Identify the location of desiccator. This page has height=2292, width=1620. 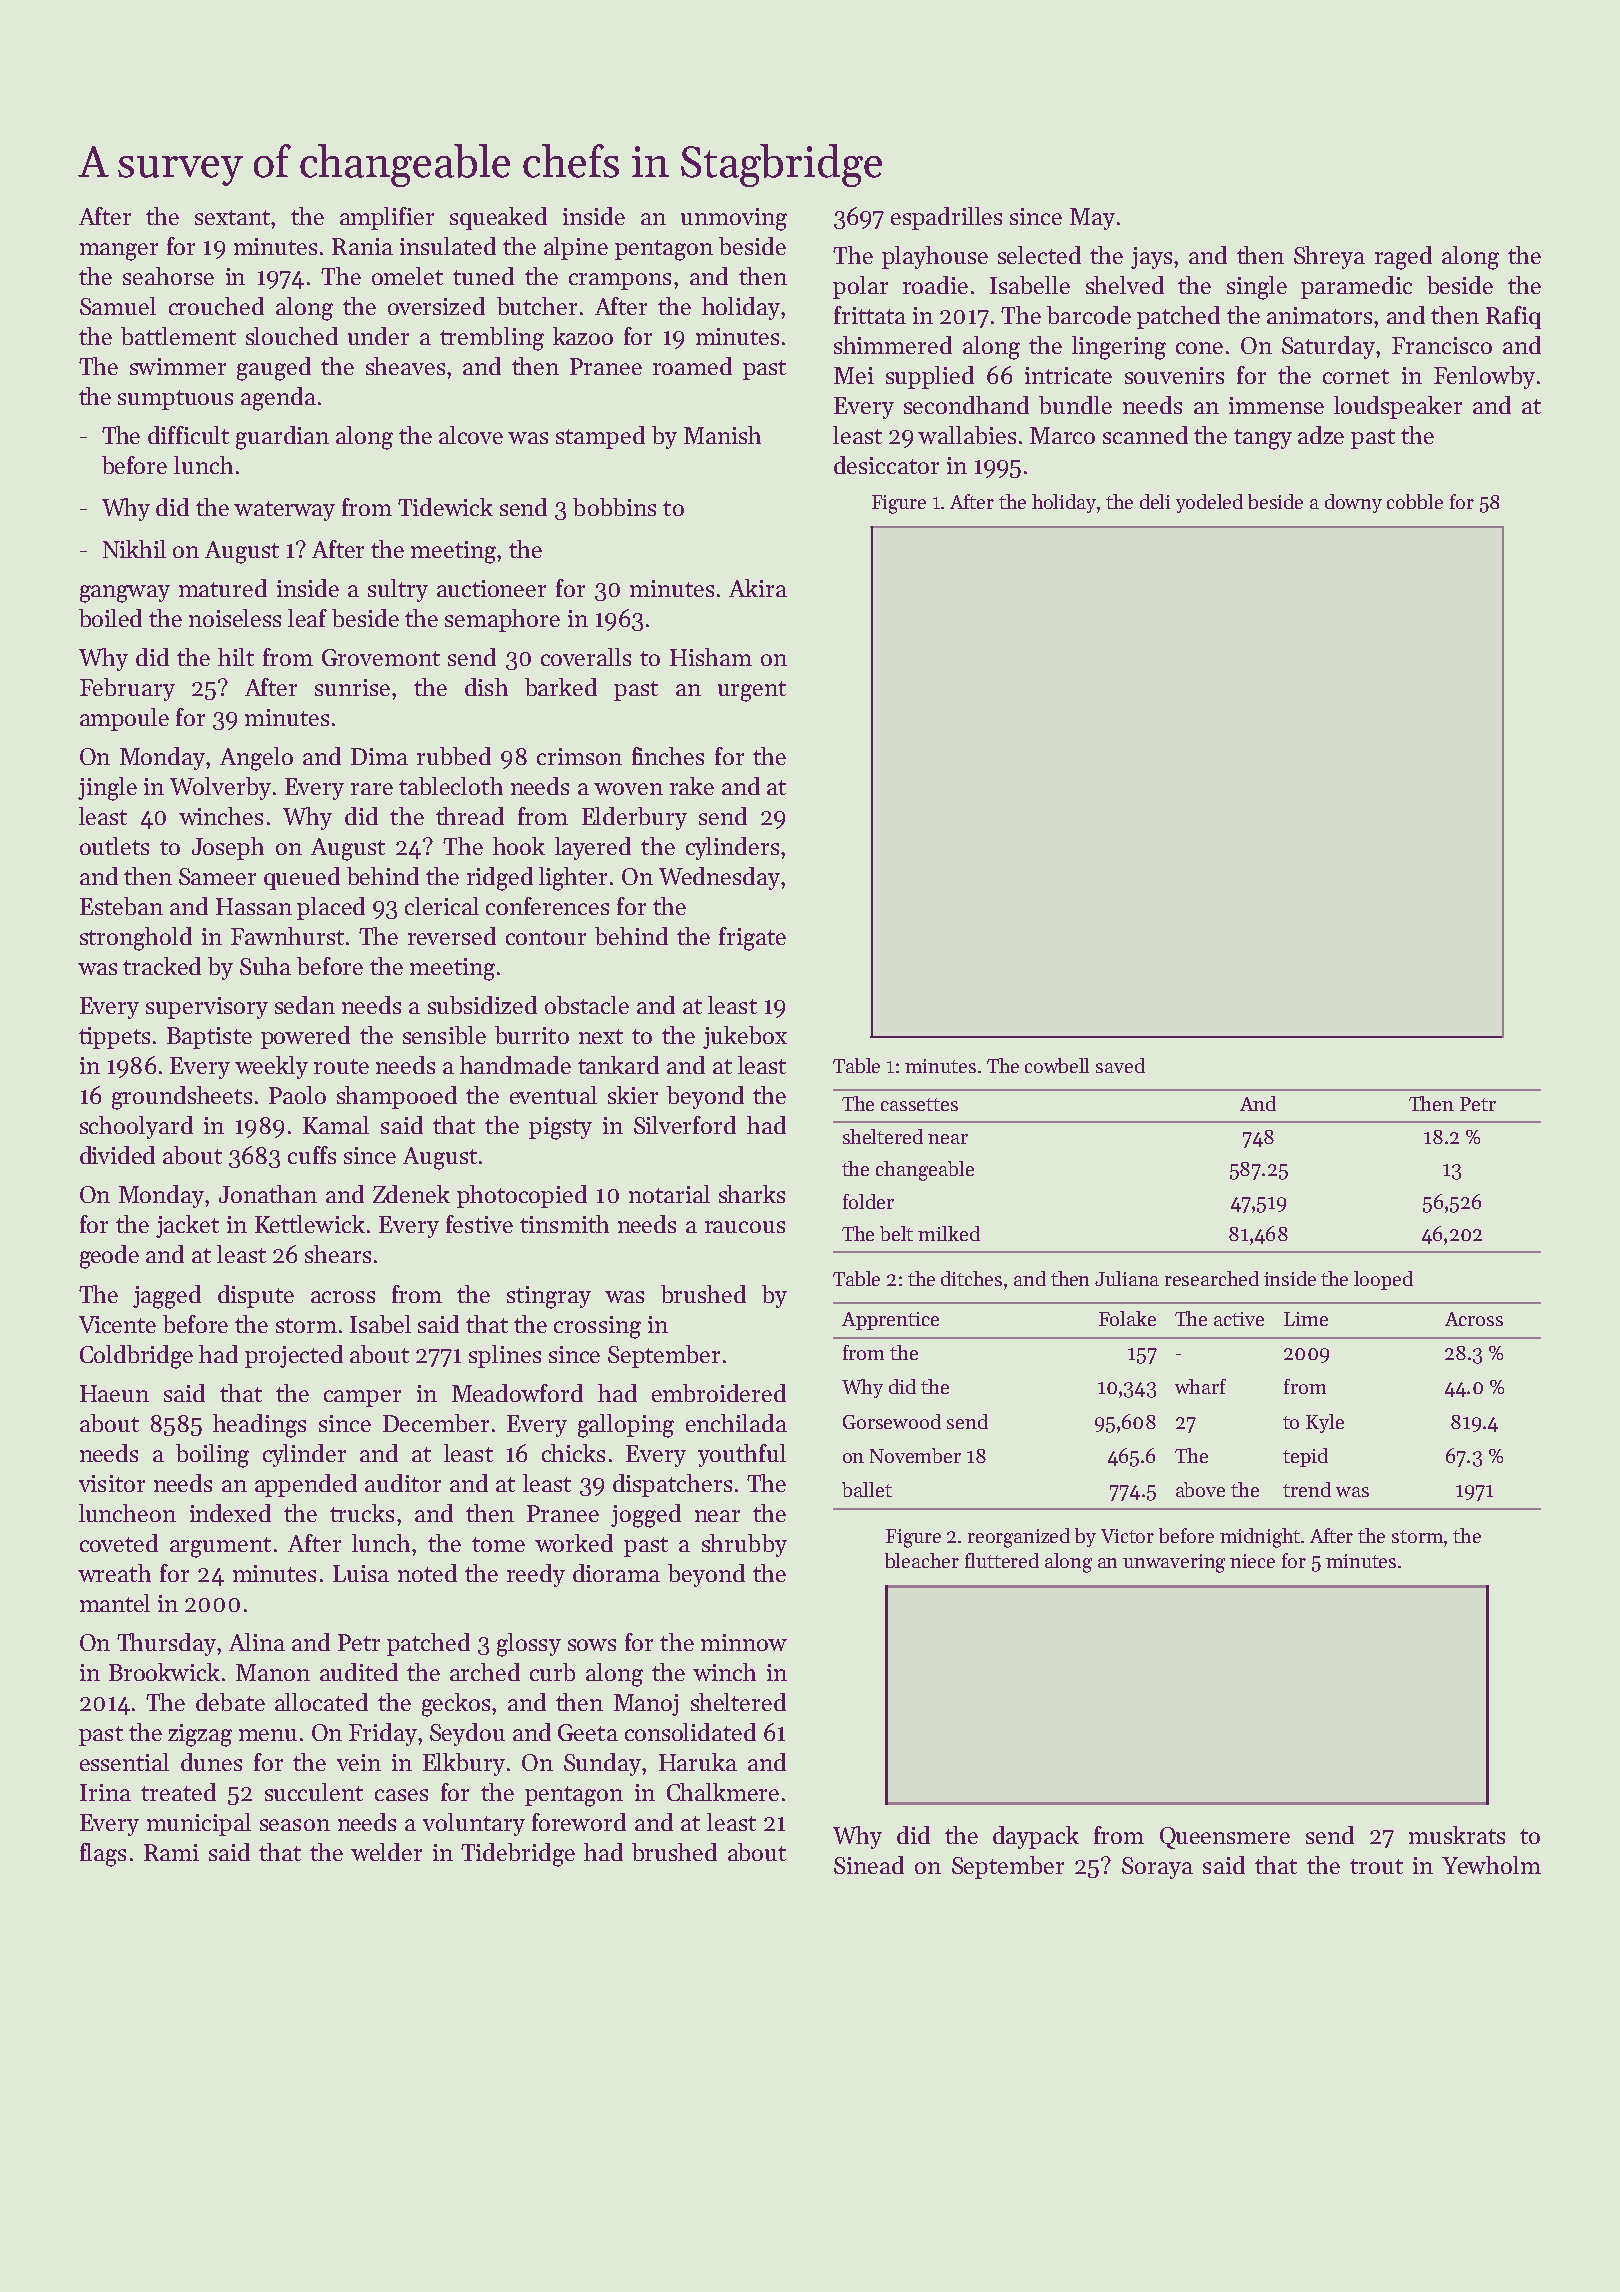
(886, 465).
